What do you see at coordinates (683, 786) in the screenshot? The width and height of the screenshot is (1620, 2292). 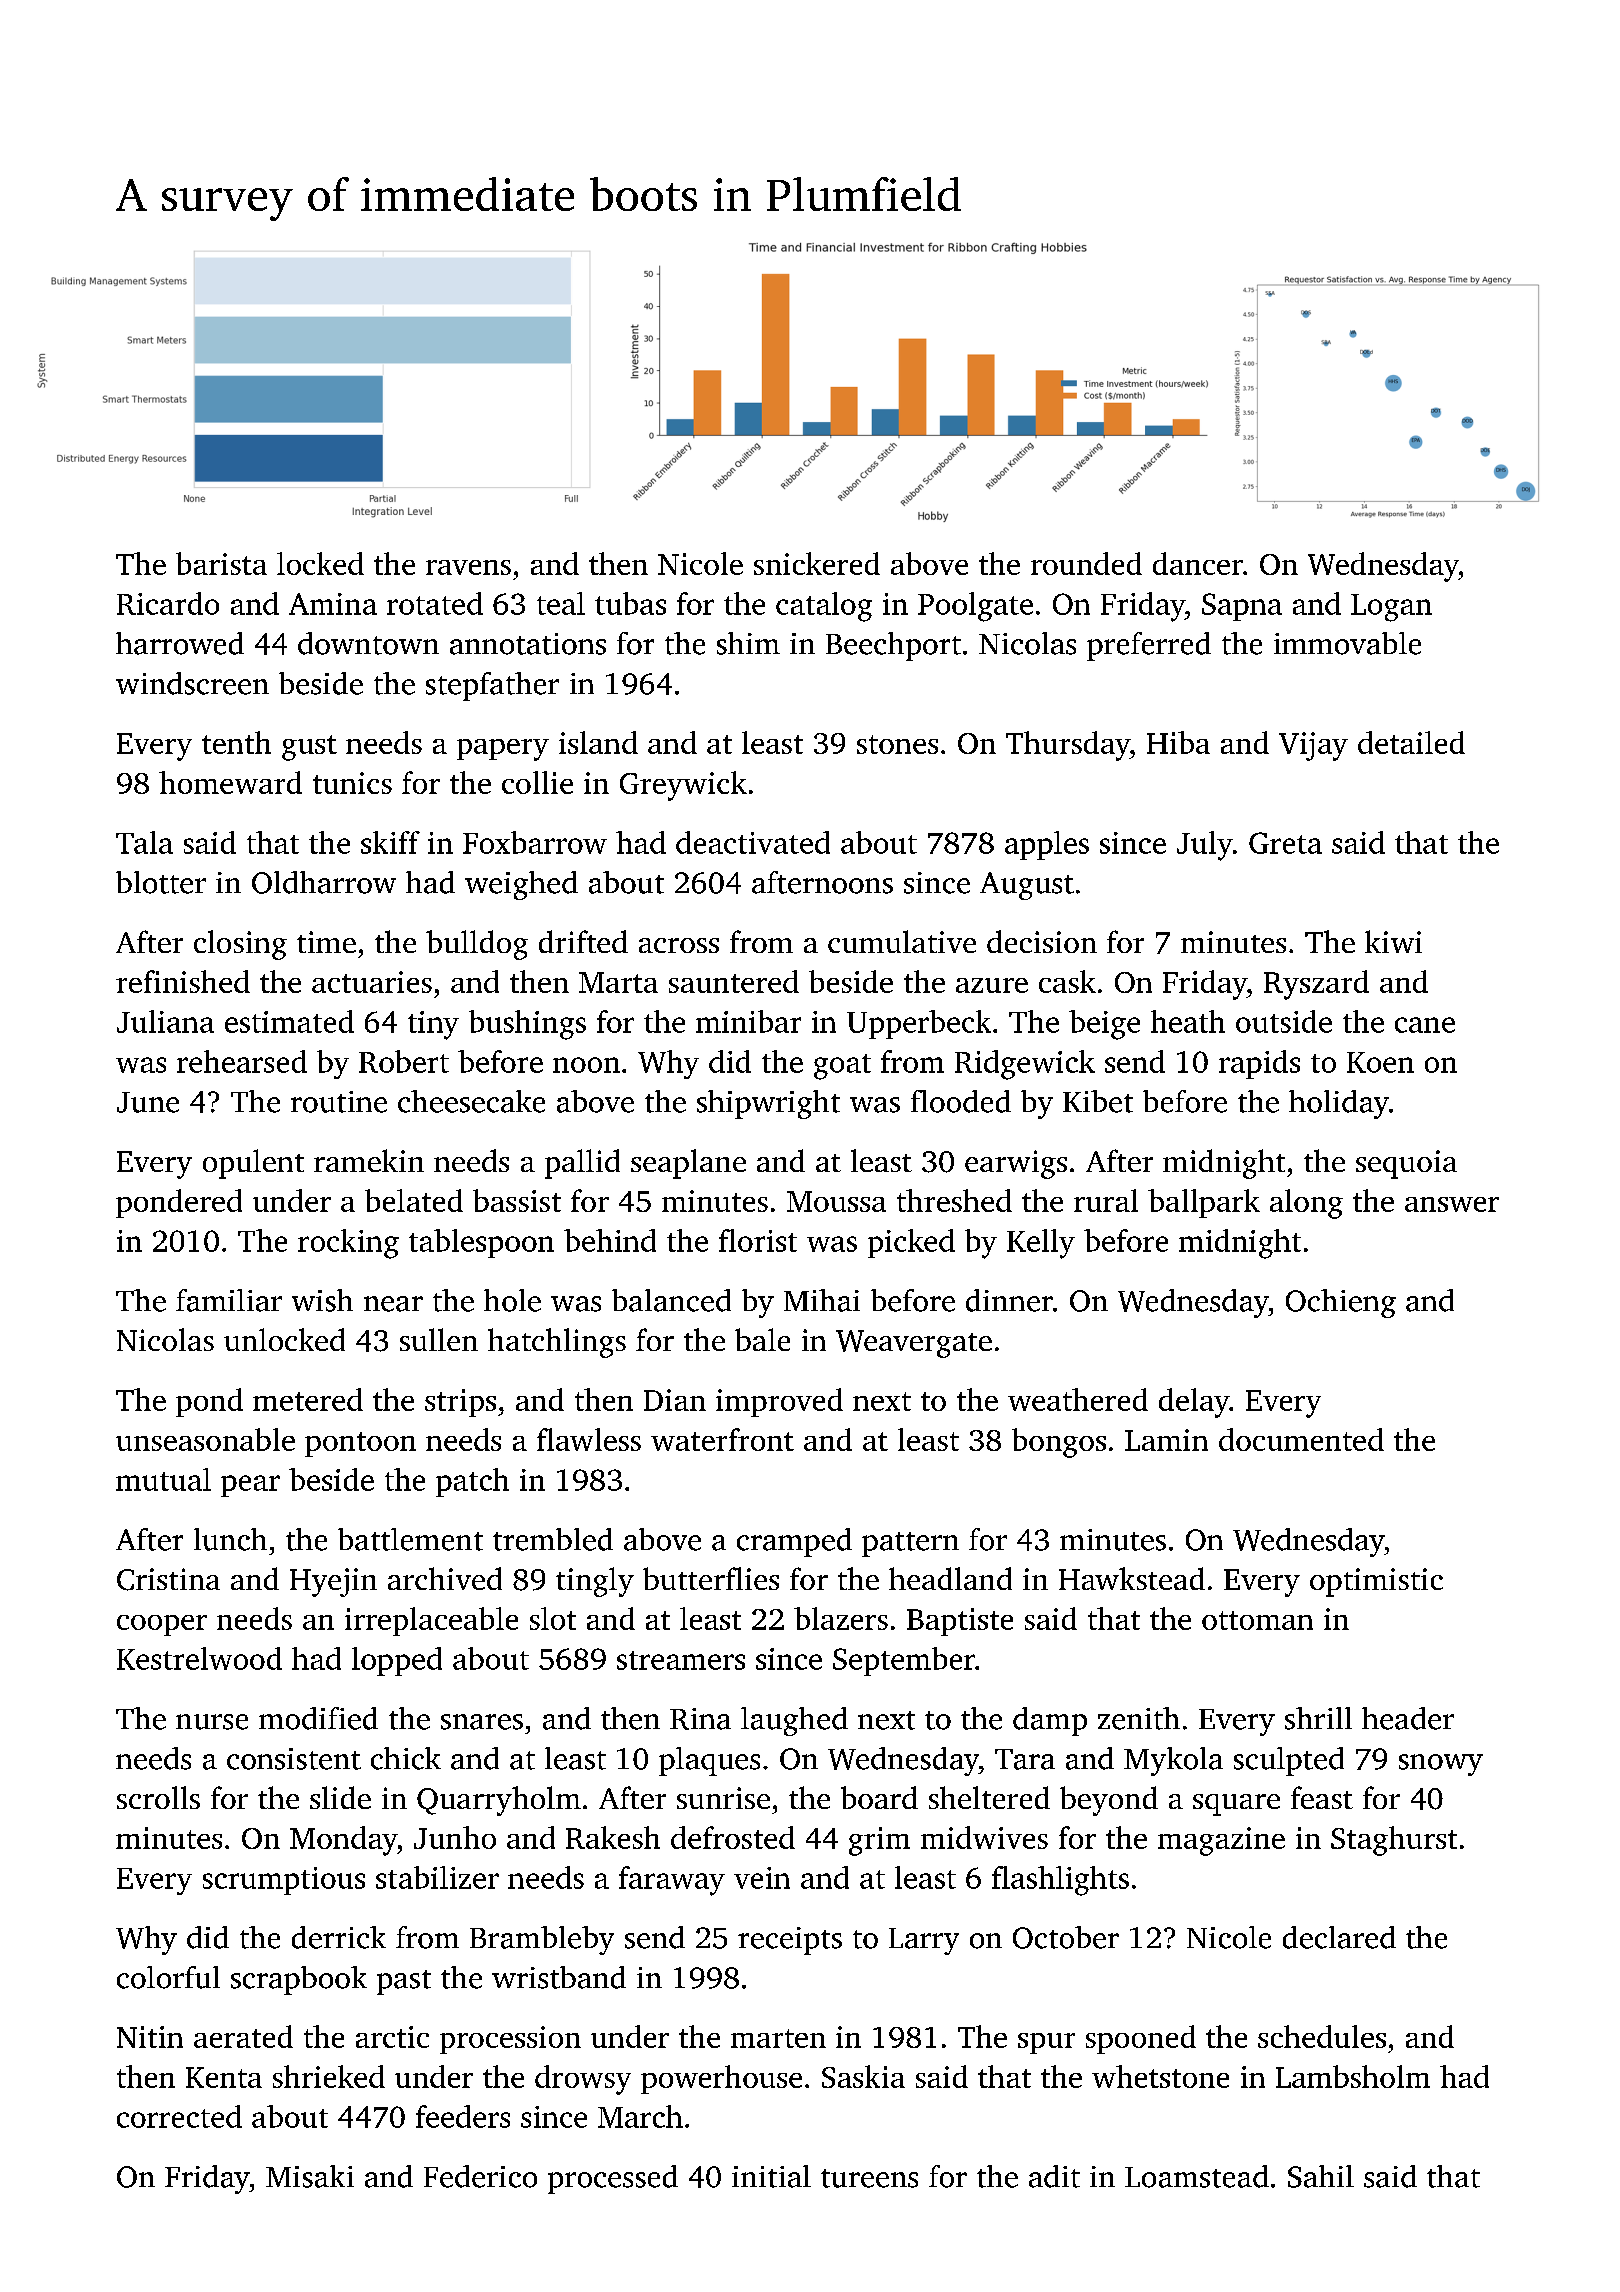 I see `Greywick` at bounding box center [683, 786].
